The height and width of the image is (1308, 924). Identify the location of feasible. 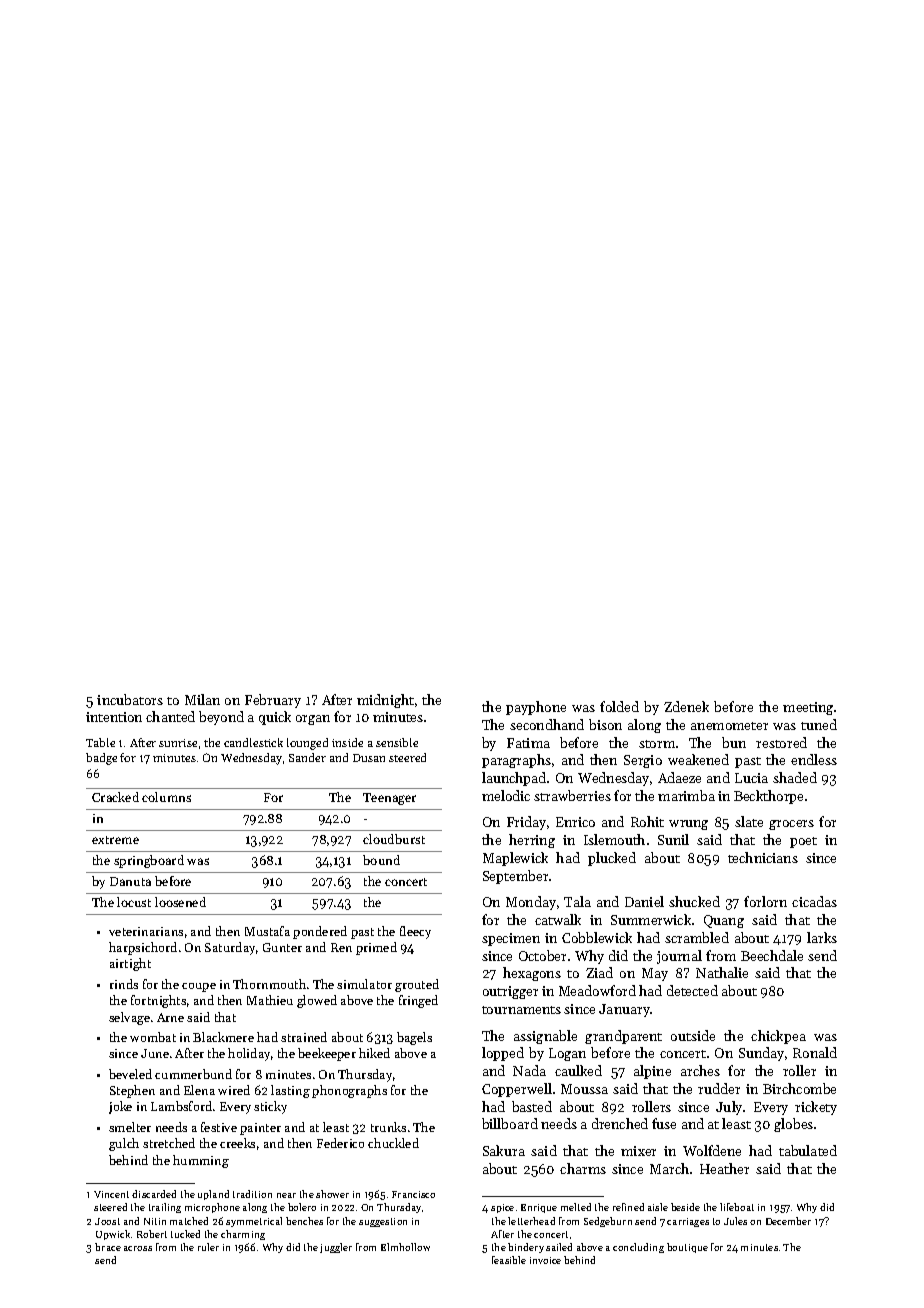
(509, 1260).
